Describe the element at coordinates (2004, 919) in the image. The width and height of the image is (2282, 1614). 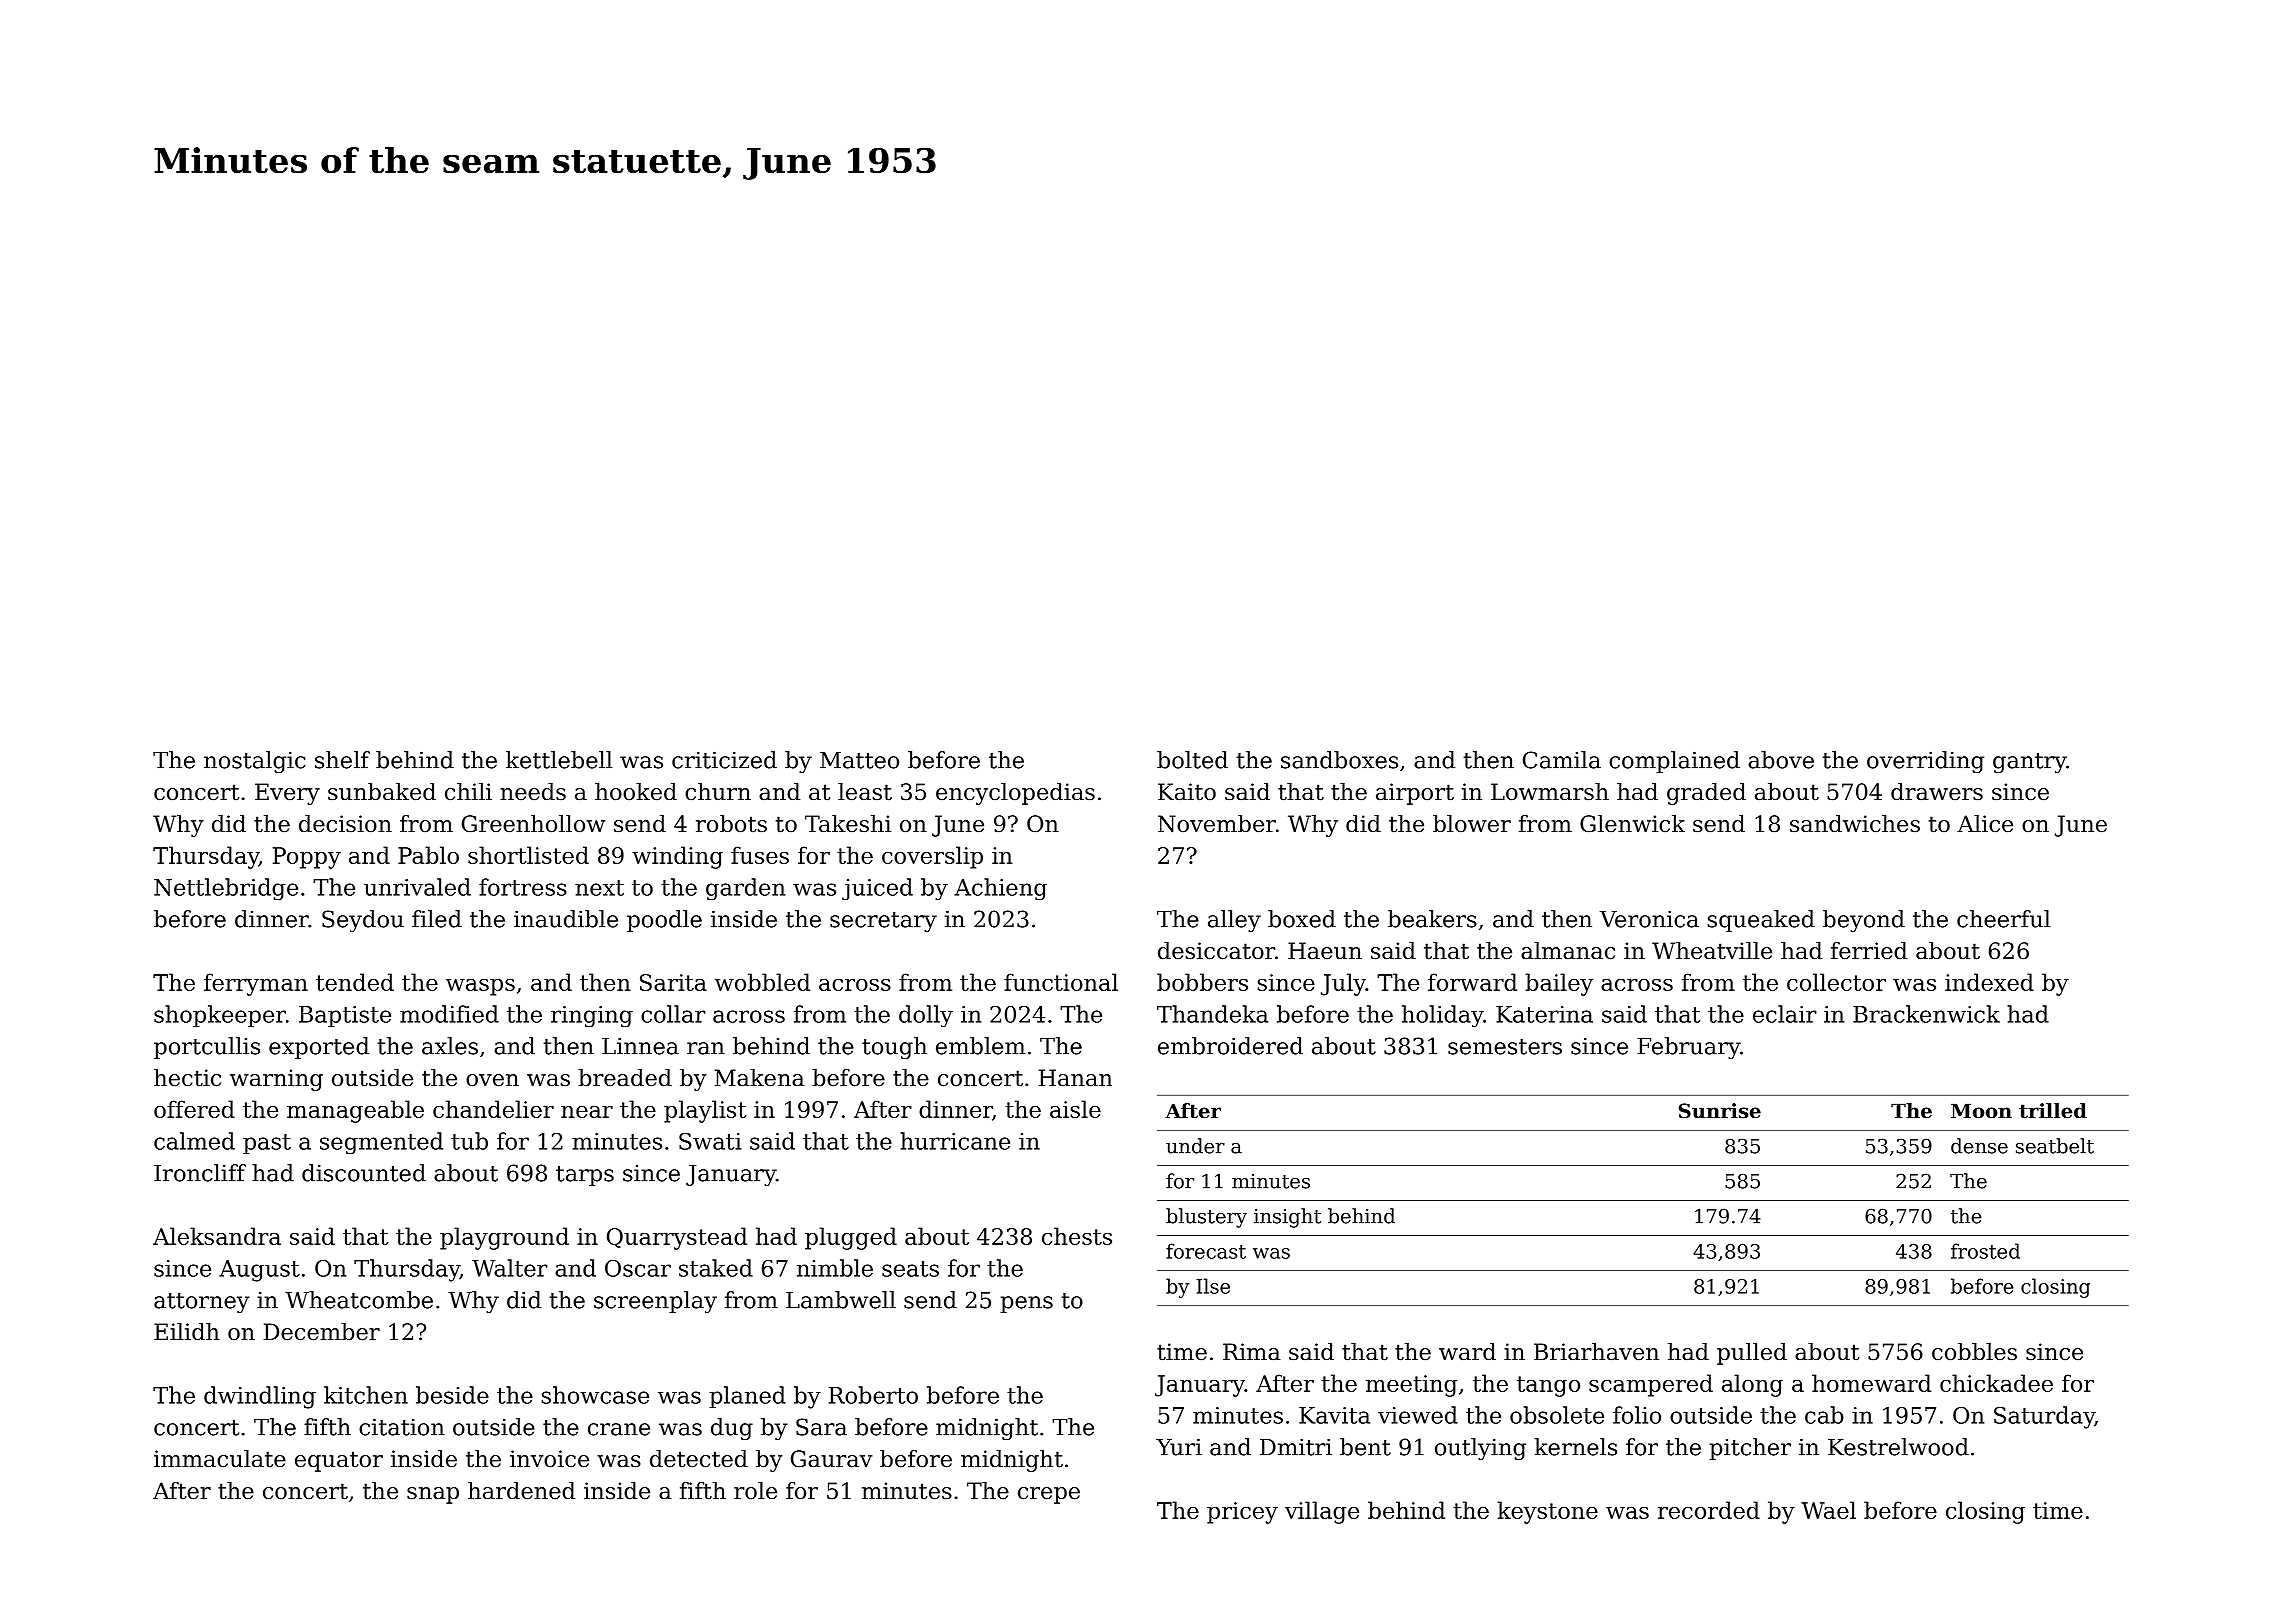
I see `cheerful` at that location.
